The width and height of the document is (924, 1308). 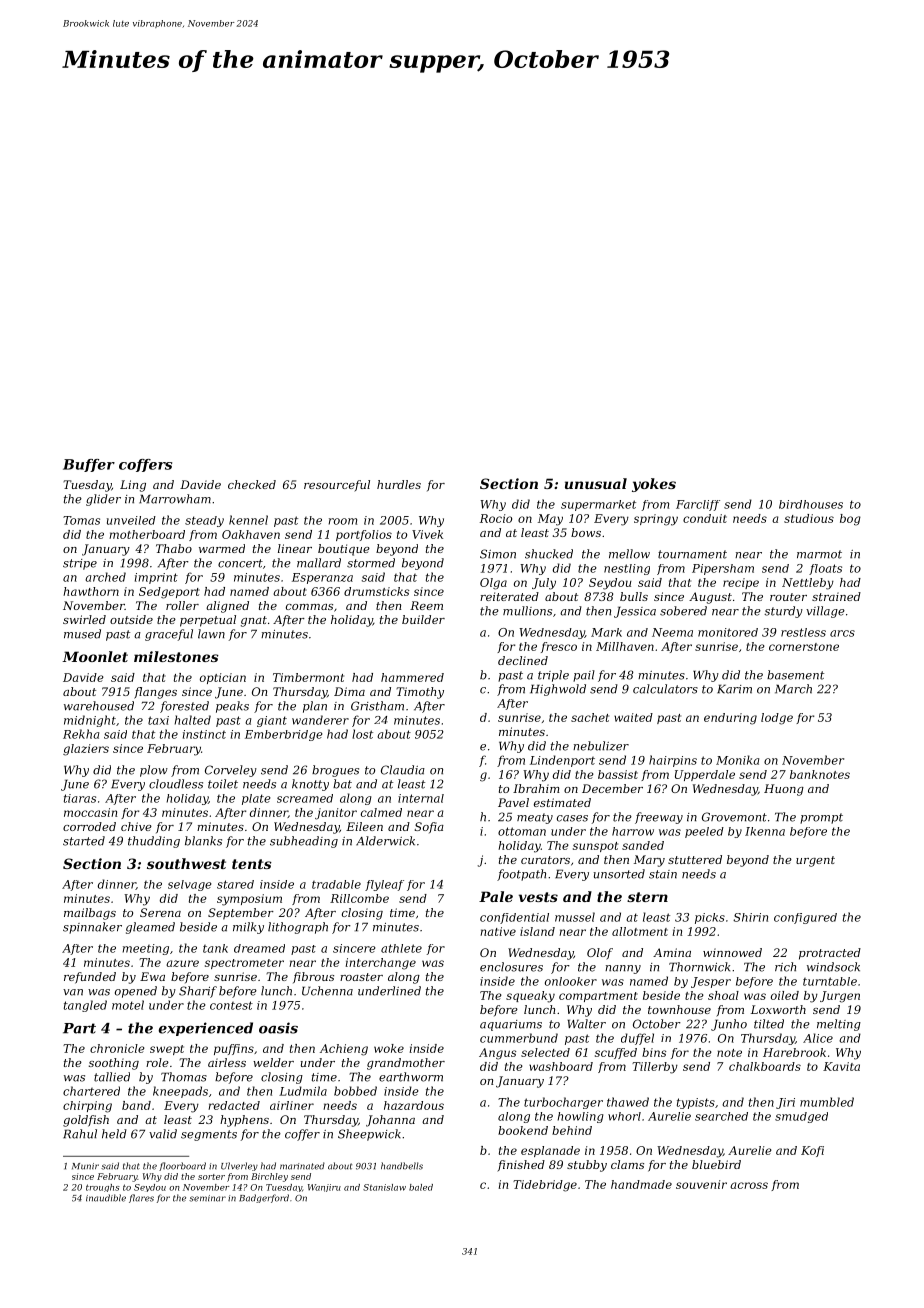 I want to click on Loxworth, so click(x=778, y=1009).
